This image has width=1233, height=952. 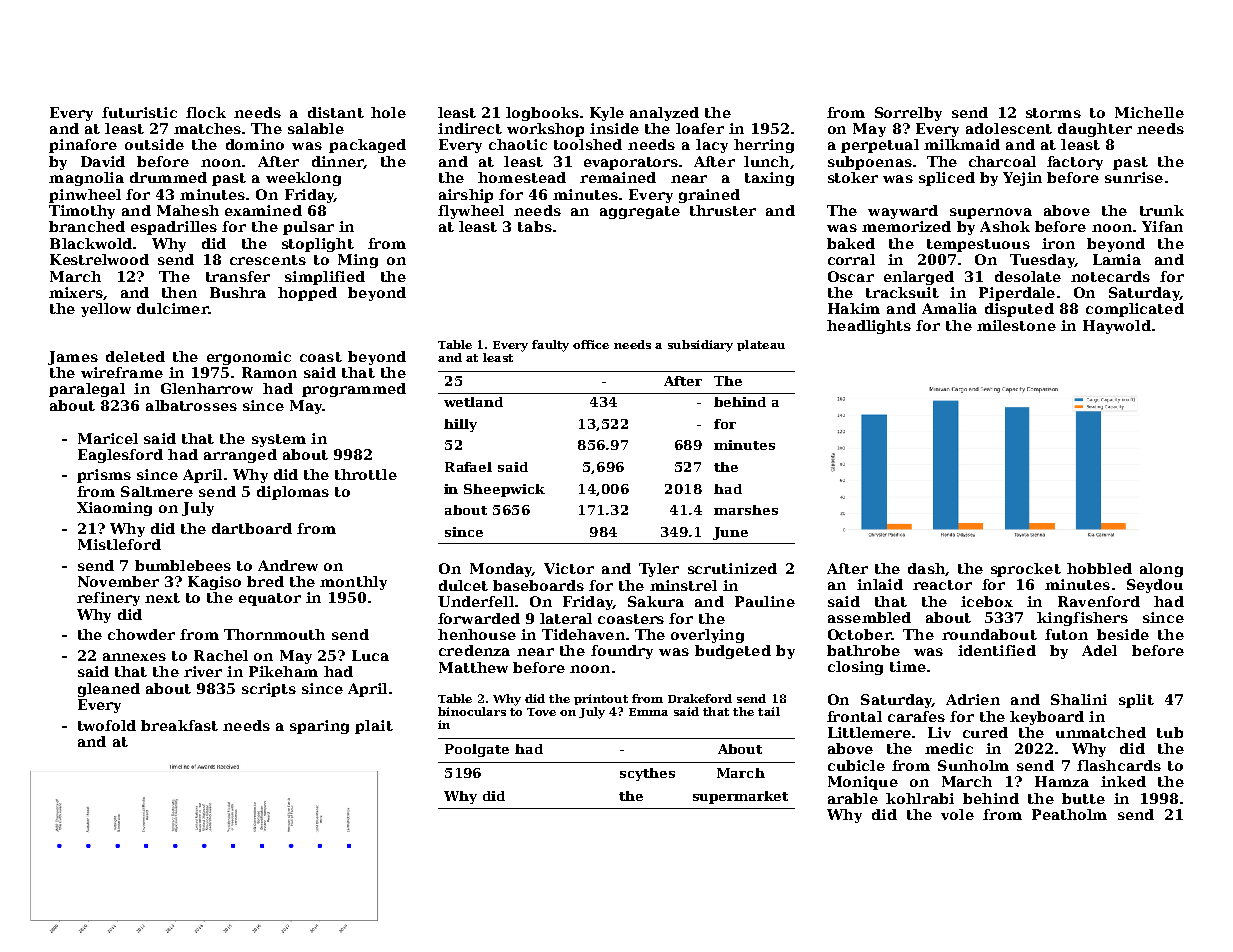 What do you see at coordinates (973, 765) in the image?
I see `Sunholm` at bounding box center [973, 765].
